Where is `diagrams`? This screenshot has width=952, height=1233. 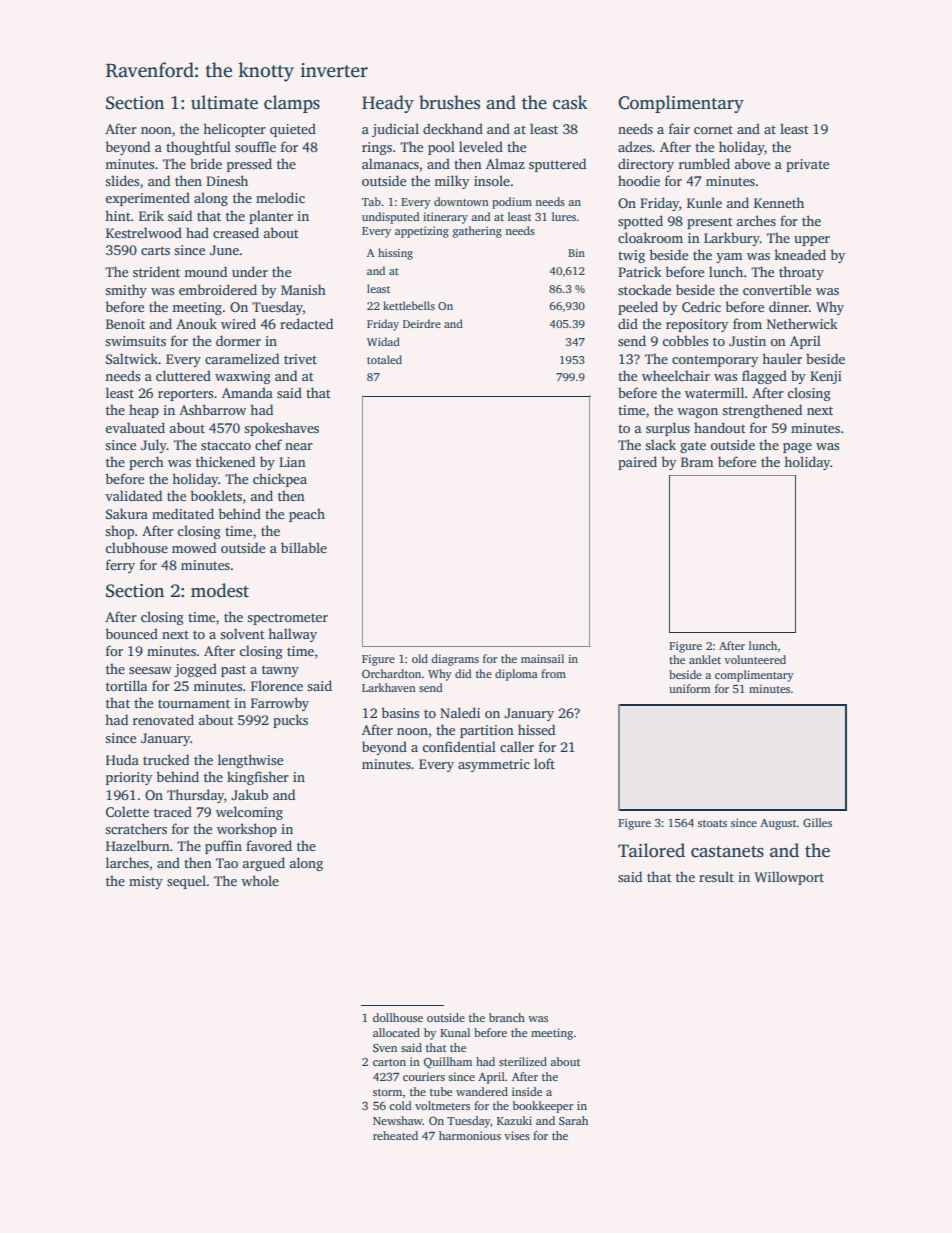
diagrams is located at coordinates (455, 660).
